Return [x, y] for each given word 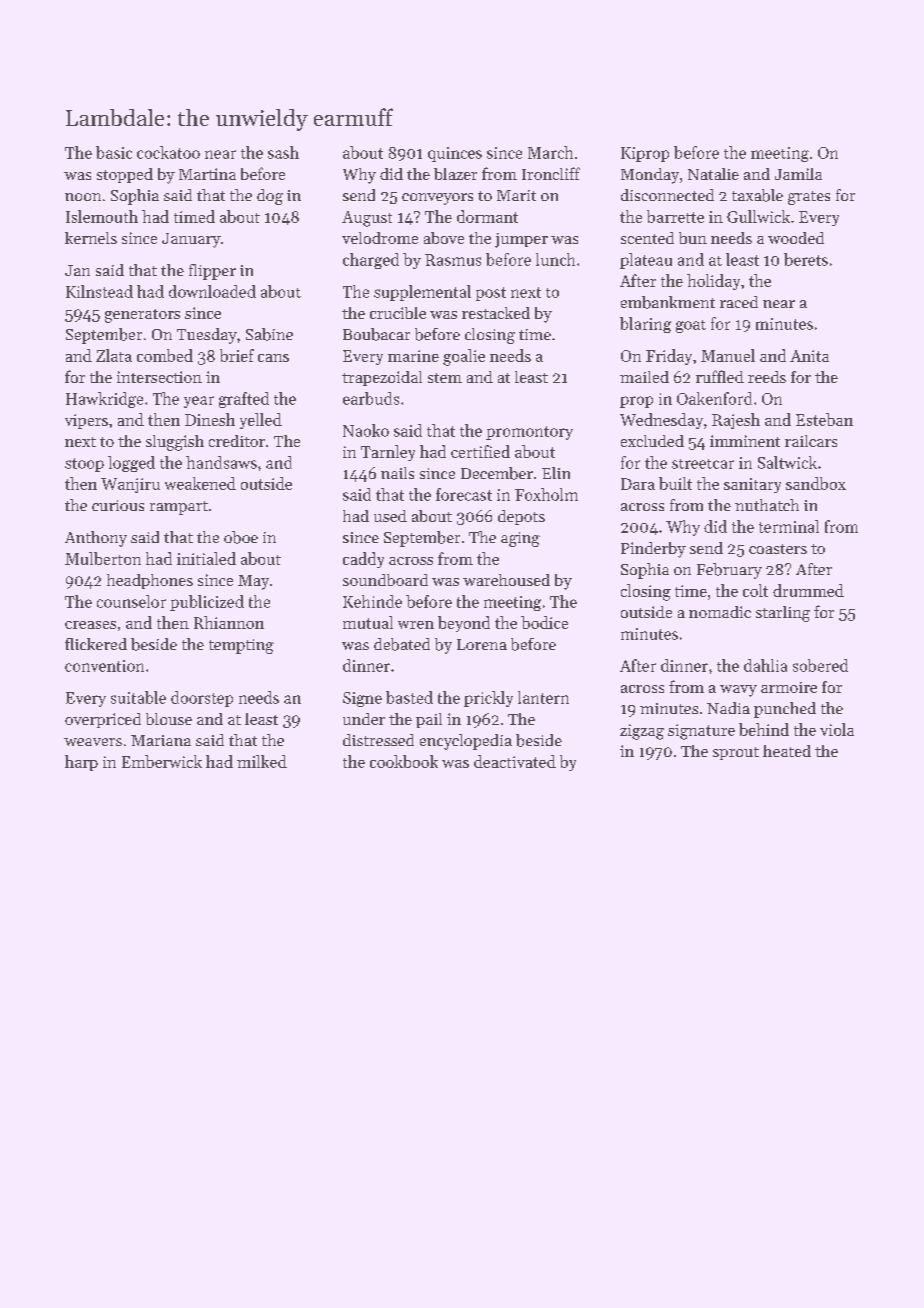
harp [81, 763]
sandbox [816, 483]
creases [90, 625]
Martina [207, 174]
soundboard [385, 580]
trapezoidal [382, 378]
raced [739, 302]
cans [273, 358]
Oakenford [714, 398]
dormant [487, 216]
